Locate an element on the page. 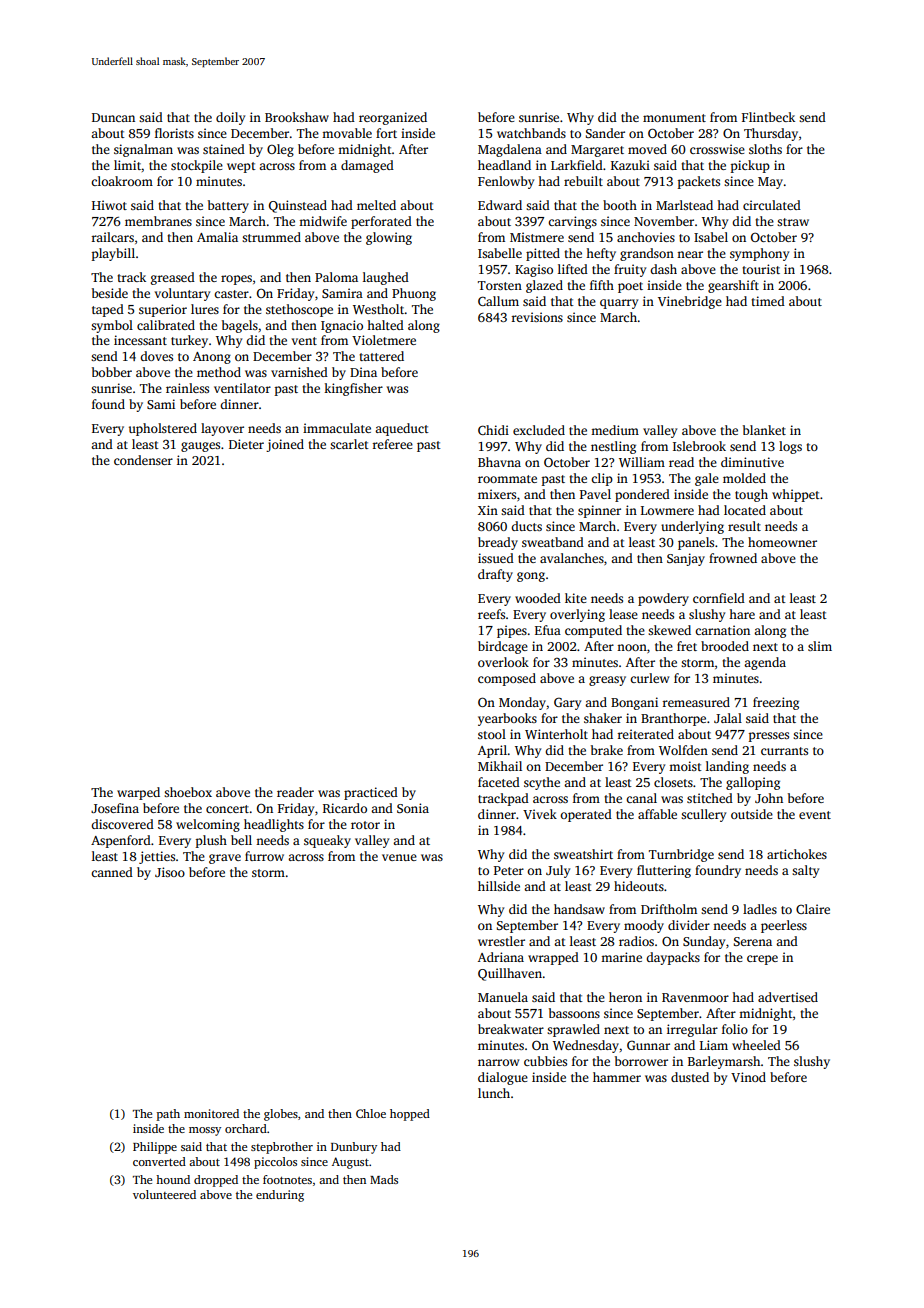 This document has width=924, height=1308. cloakroom is located at coordinates (122, 181).
